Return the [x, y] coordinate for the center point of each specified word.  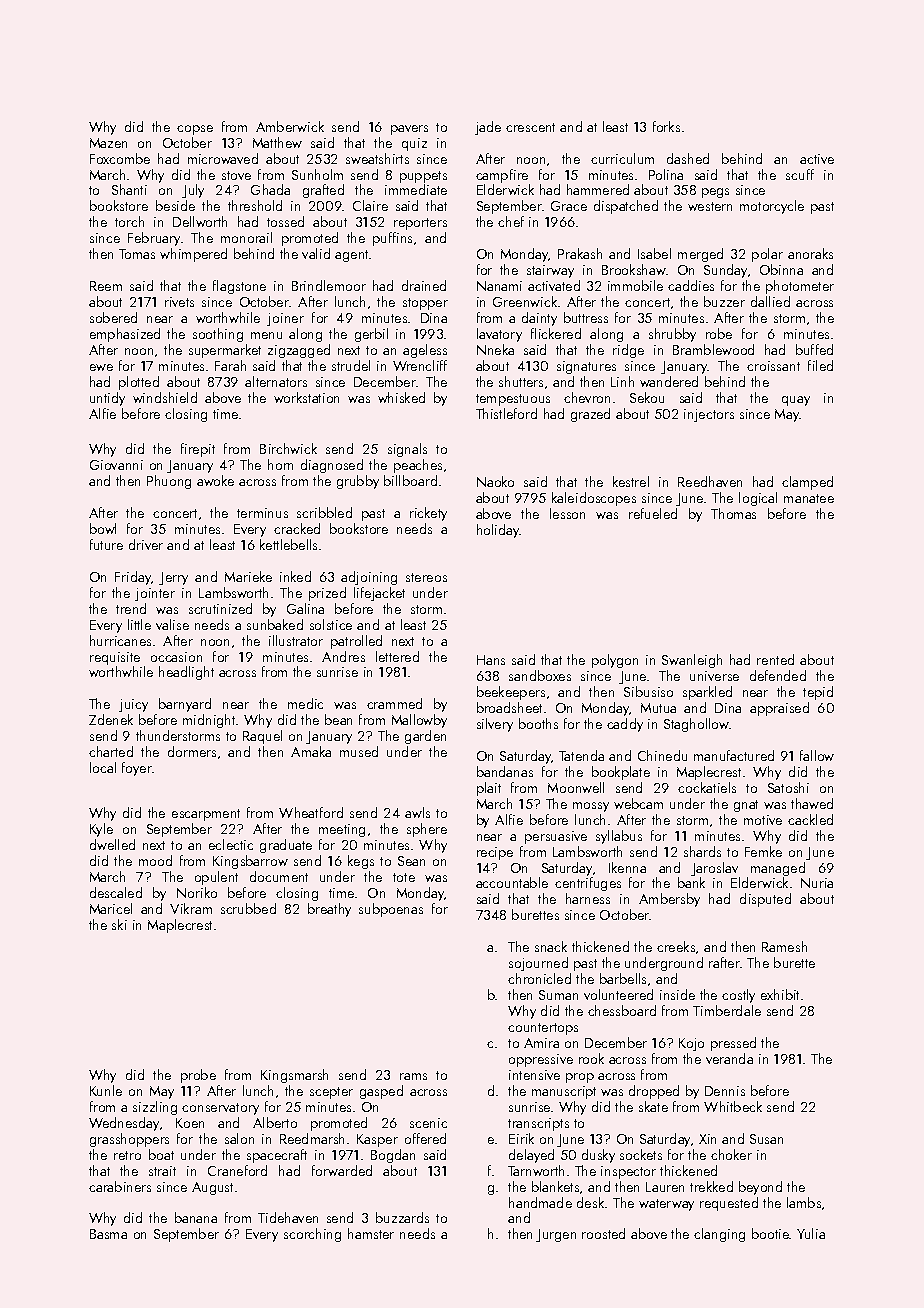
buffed [814, 349]
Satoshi [788, 787]
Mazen [108, 143]
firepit [198, 450]
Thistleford [506, 413]
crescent [530, 127]
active [817, 159]
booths [538, 723]
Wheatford [311, 812]
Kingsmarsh [294, 1076]
